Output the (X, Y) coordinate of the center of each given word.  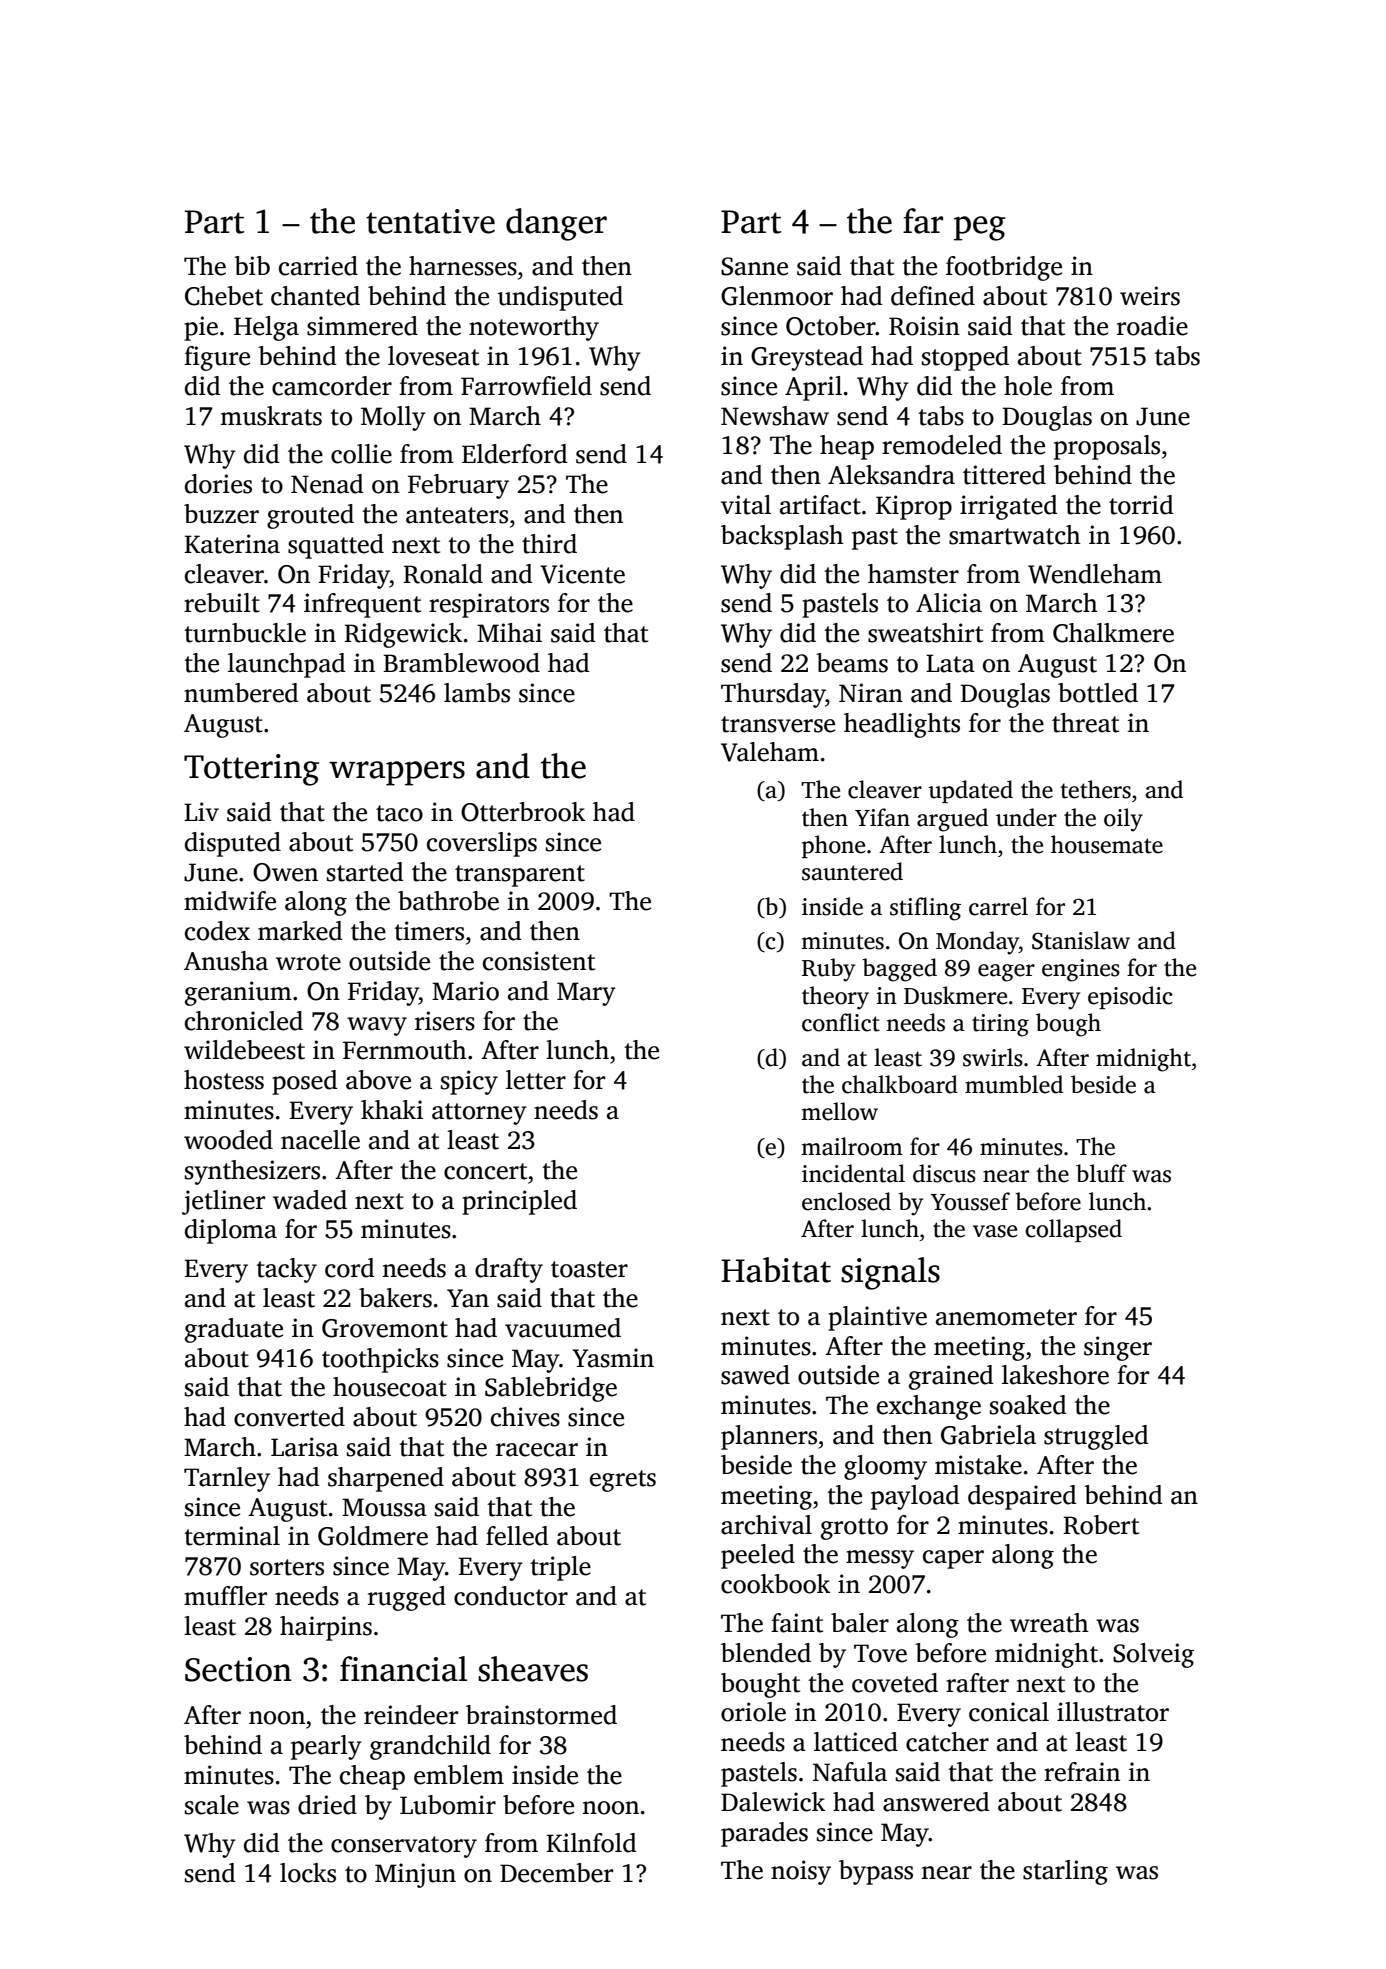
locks (308, 1873)
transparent (520, 876)
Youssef (970, 1201)
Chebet (224, 296)
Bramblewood (461, 663)
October (831, 326)
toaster (589, 1269)
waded (310, 1200)
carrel (998, 906)
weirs (1150, 296)
